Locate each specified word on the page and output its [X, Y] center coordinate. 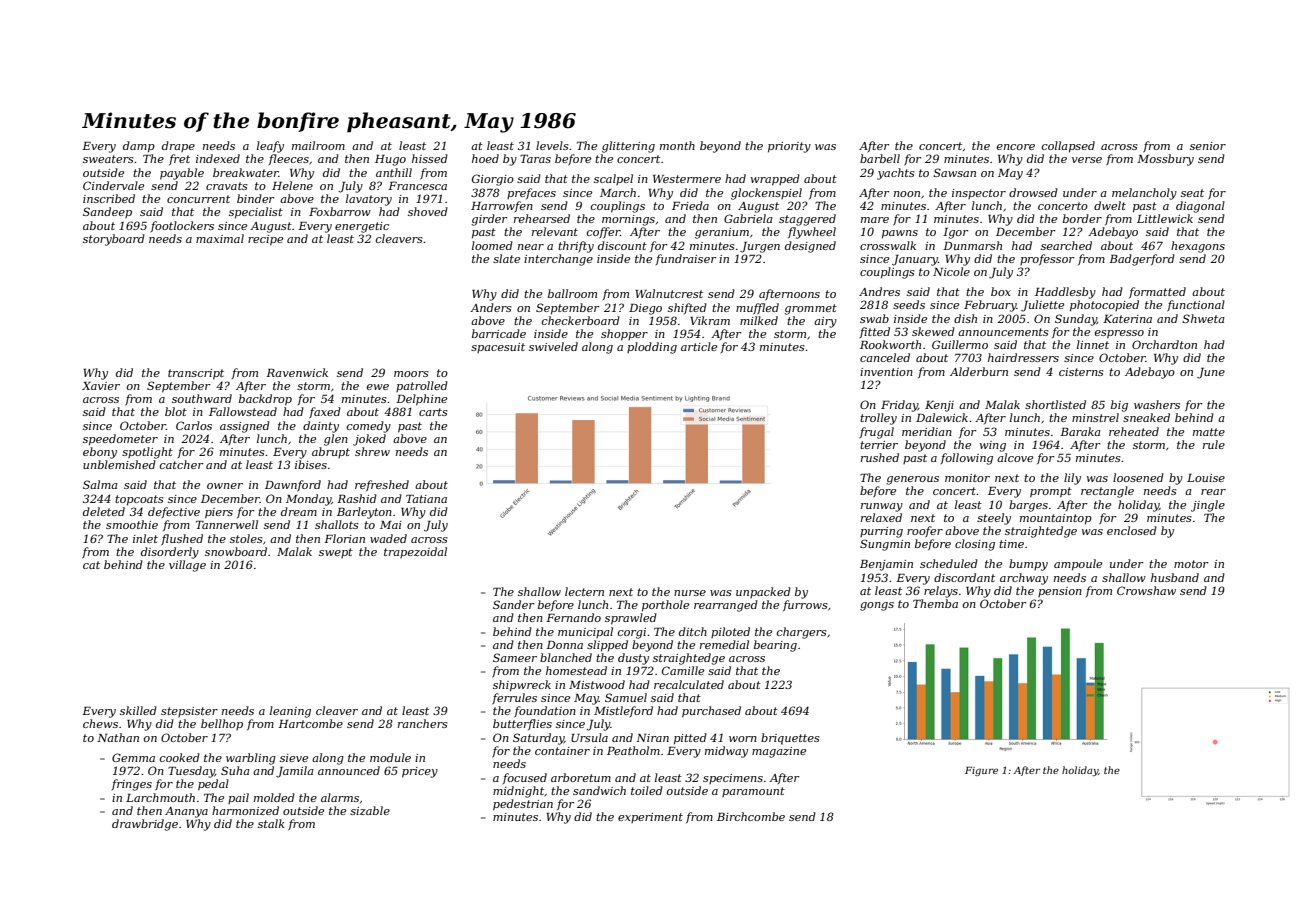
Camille [683, 670]
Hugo [390, 160]
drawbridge [145, 825]
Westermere [687, 179]
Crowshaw [1146, 590]
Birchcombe [751, 816]
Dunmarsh [972, 245]
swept [336, 553]
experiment [650, 818]
